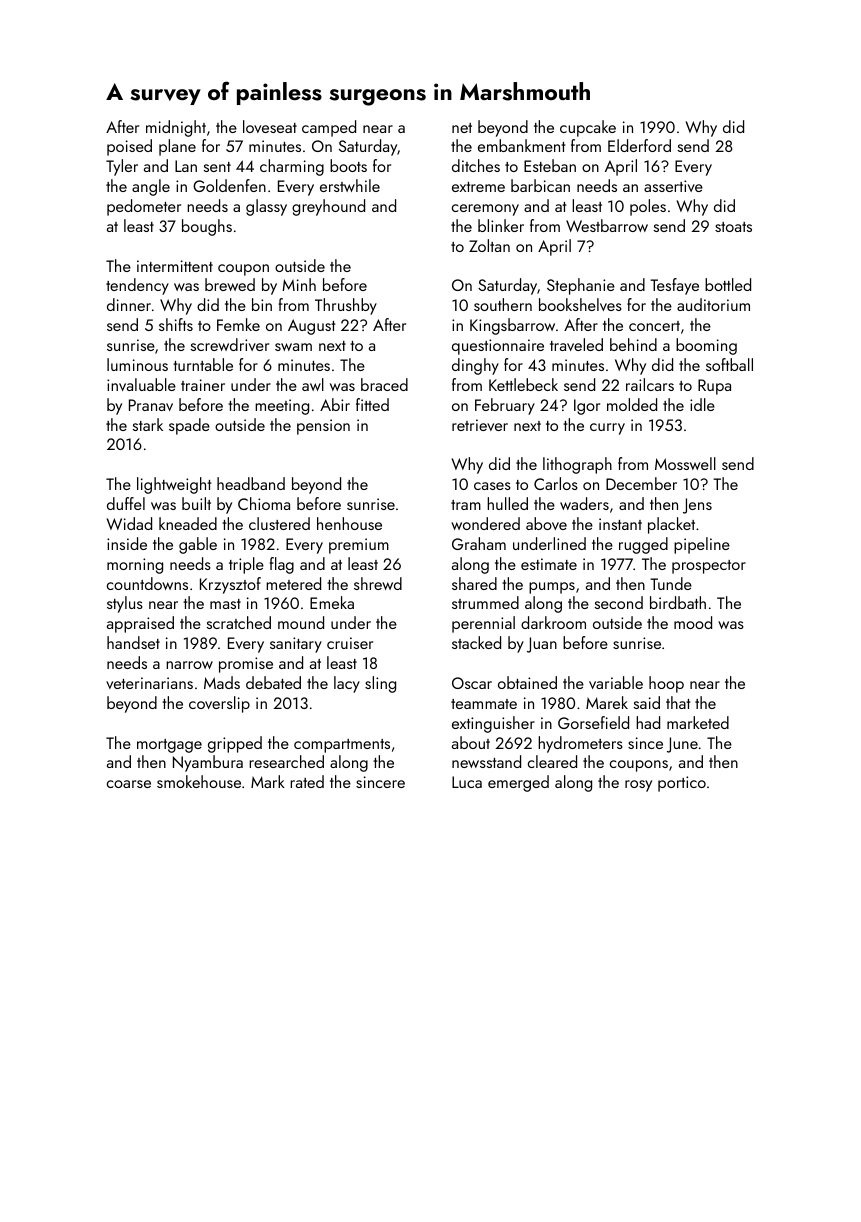  Describe the element at coordinates (176, 128) in the page. I see `midnight` at that location.
